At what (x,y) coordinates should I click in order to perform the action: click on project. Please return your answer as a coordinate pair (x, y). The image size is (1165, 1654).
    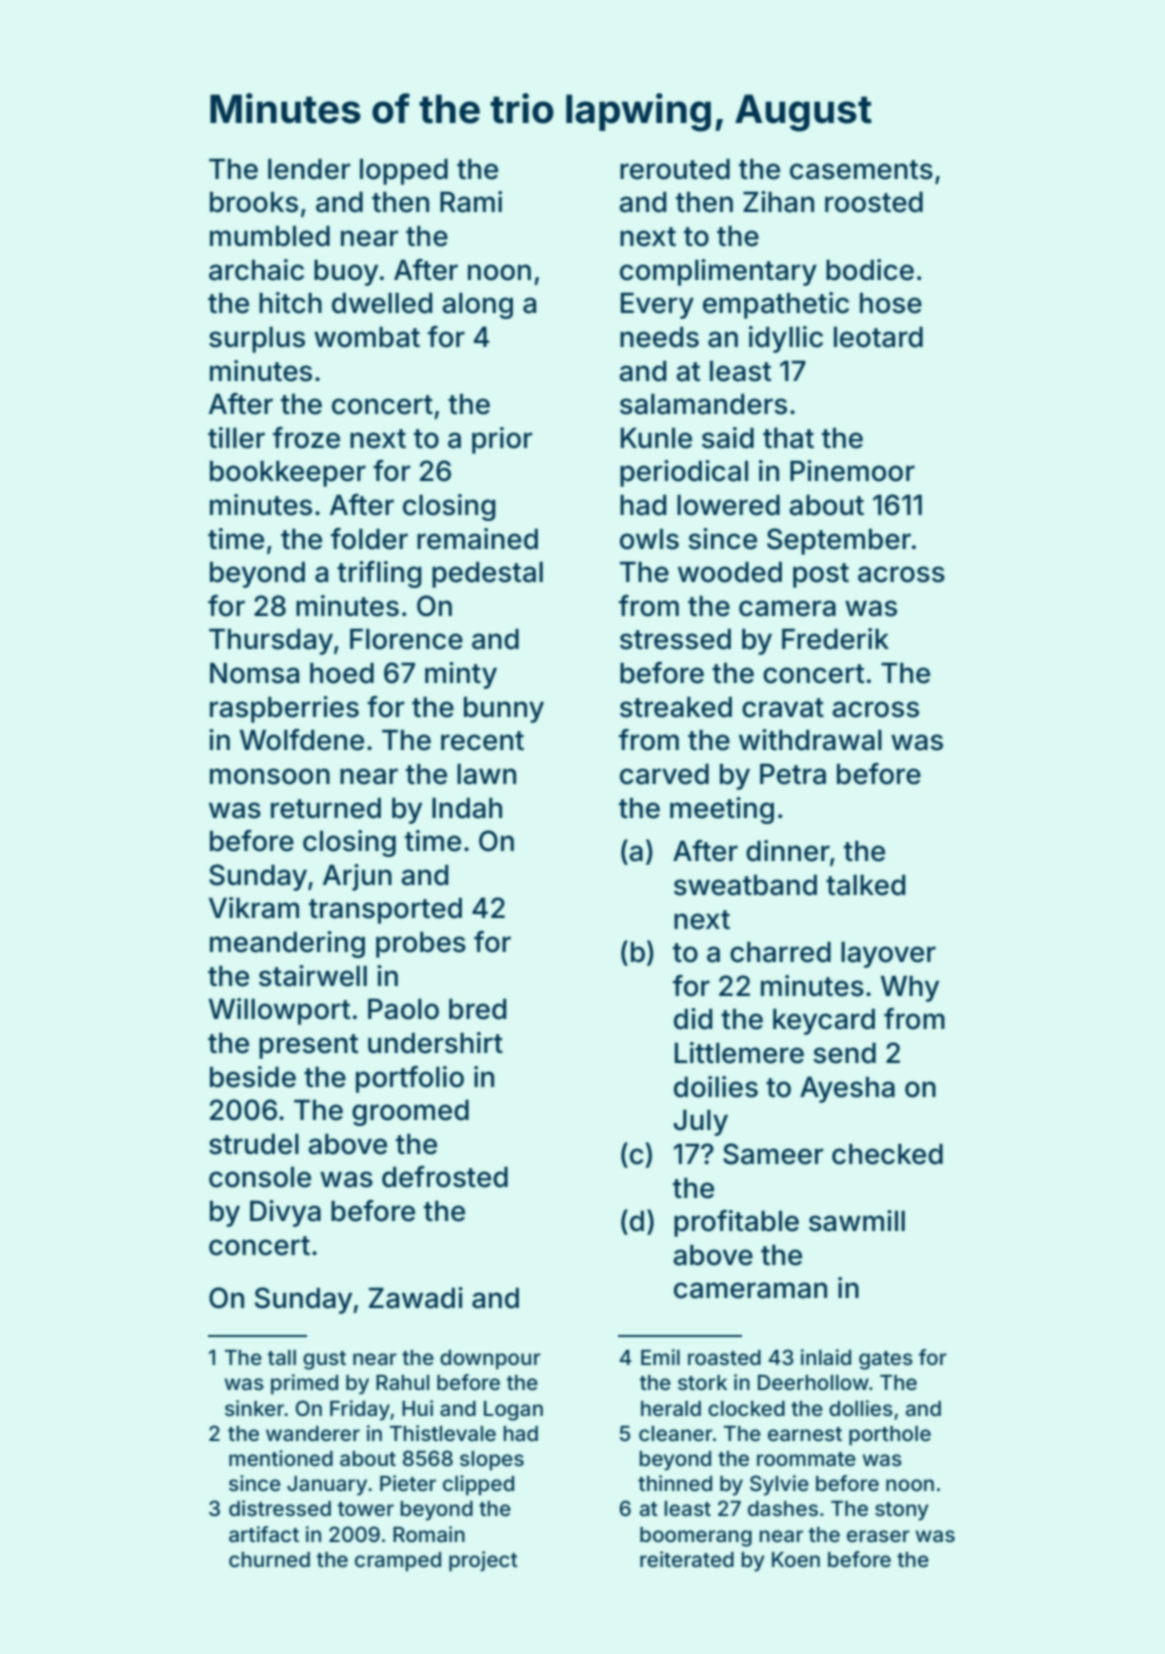
    Looking at the image, I should click on (483, 1561).
